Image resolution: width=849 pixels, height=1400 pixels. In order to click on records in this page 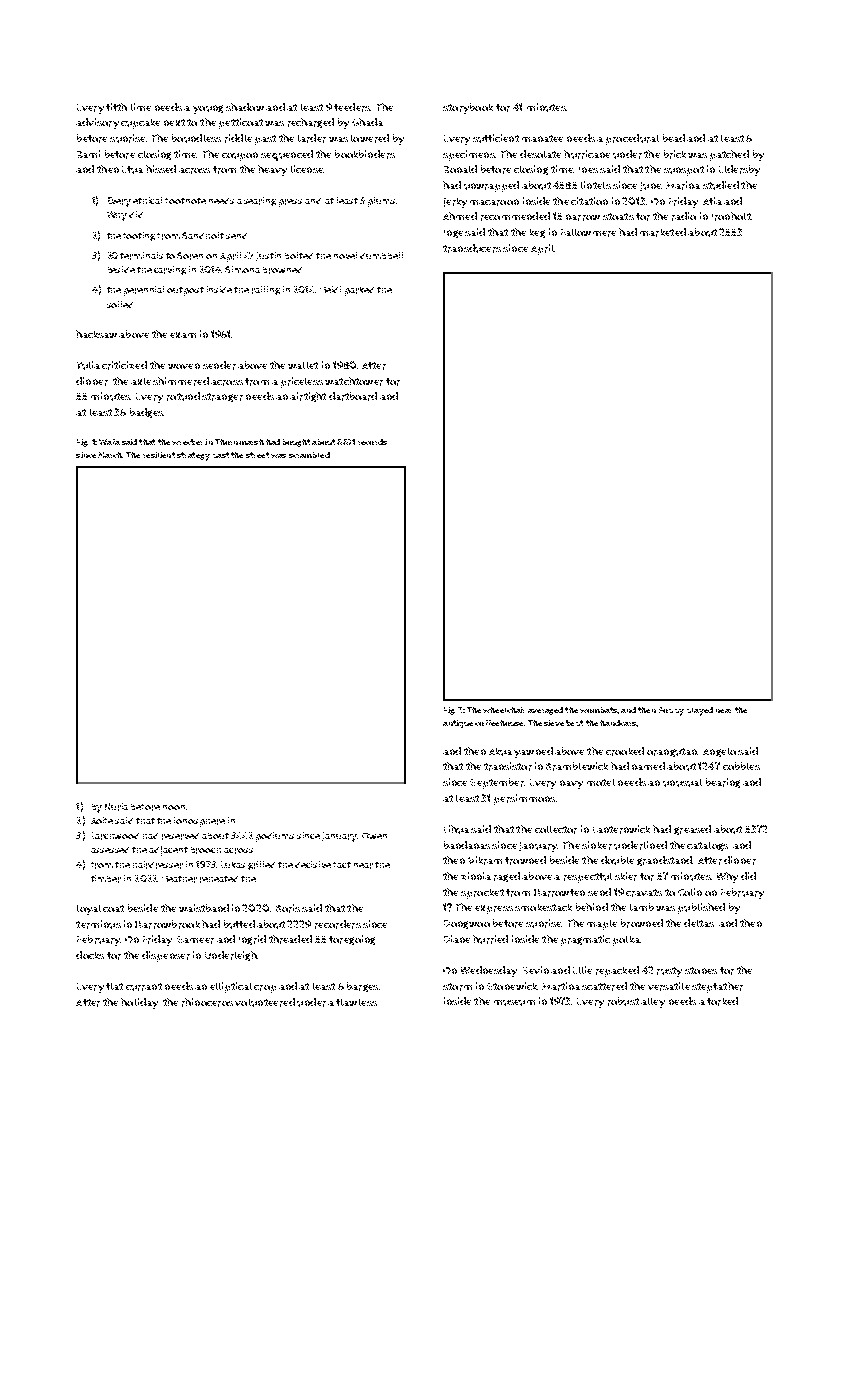, I will do `click(372, 442)`.
